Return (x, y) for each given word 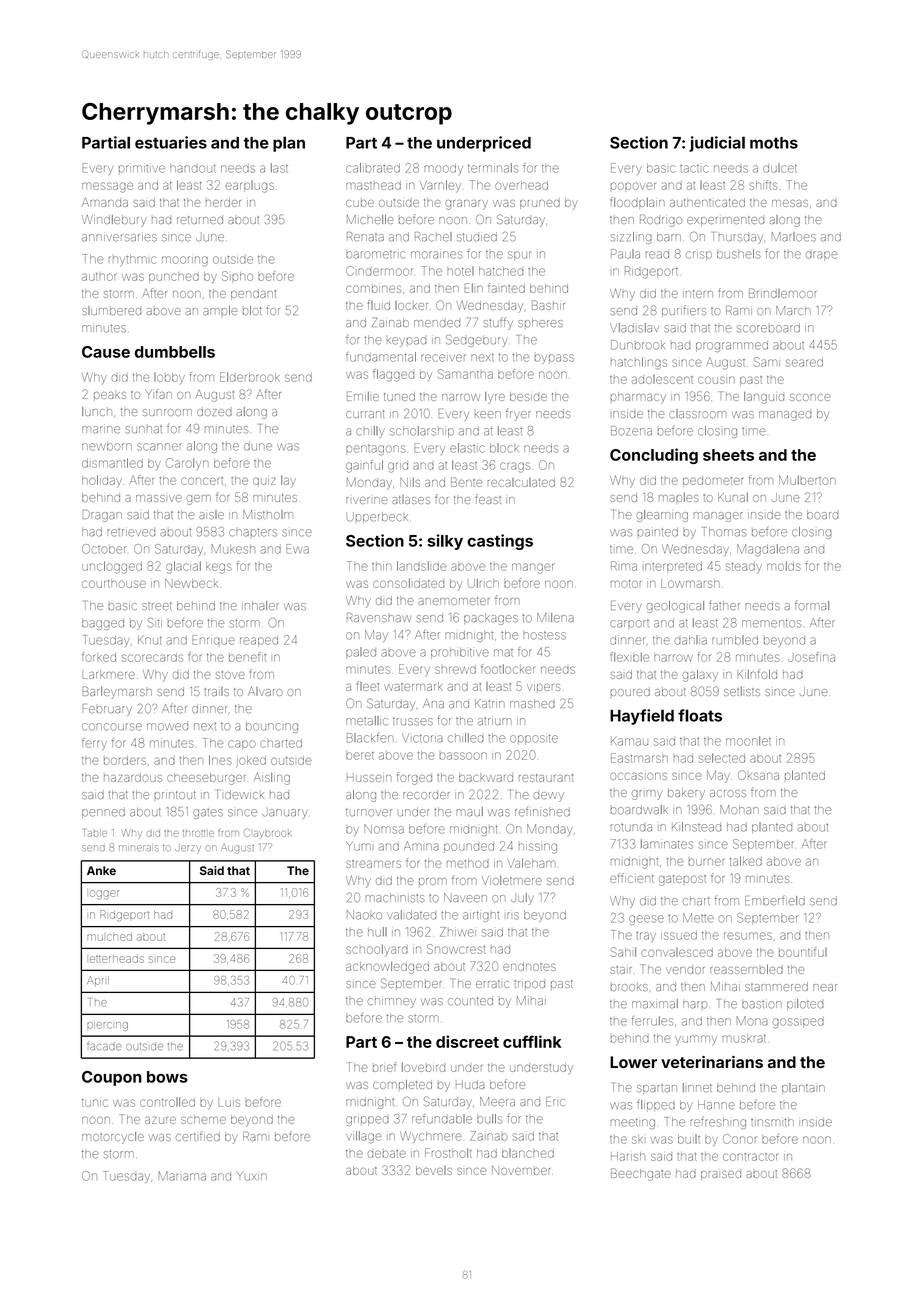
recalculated (521, 482)
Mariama (182, 1176)
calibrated (373, 168)
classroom (697, 413)
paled (361, 652)
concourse (112, 727)
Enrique (213, 640)
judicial (717, 144)
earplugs (250, 187)
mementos (771, 623)
